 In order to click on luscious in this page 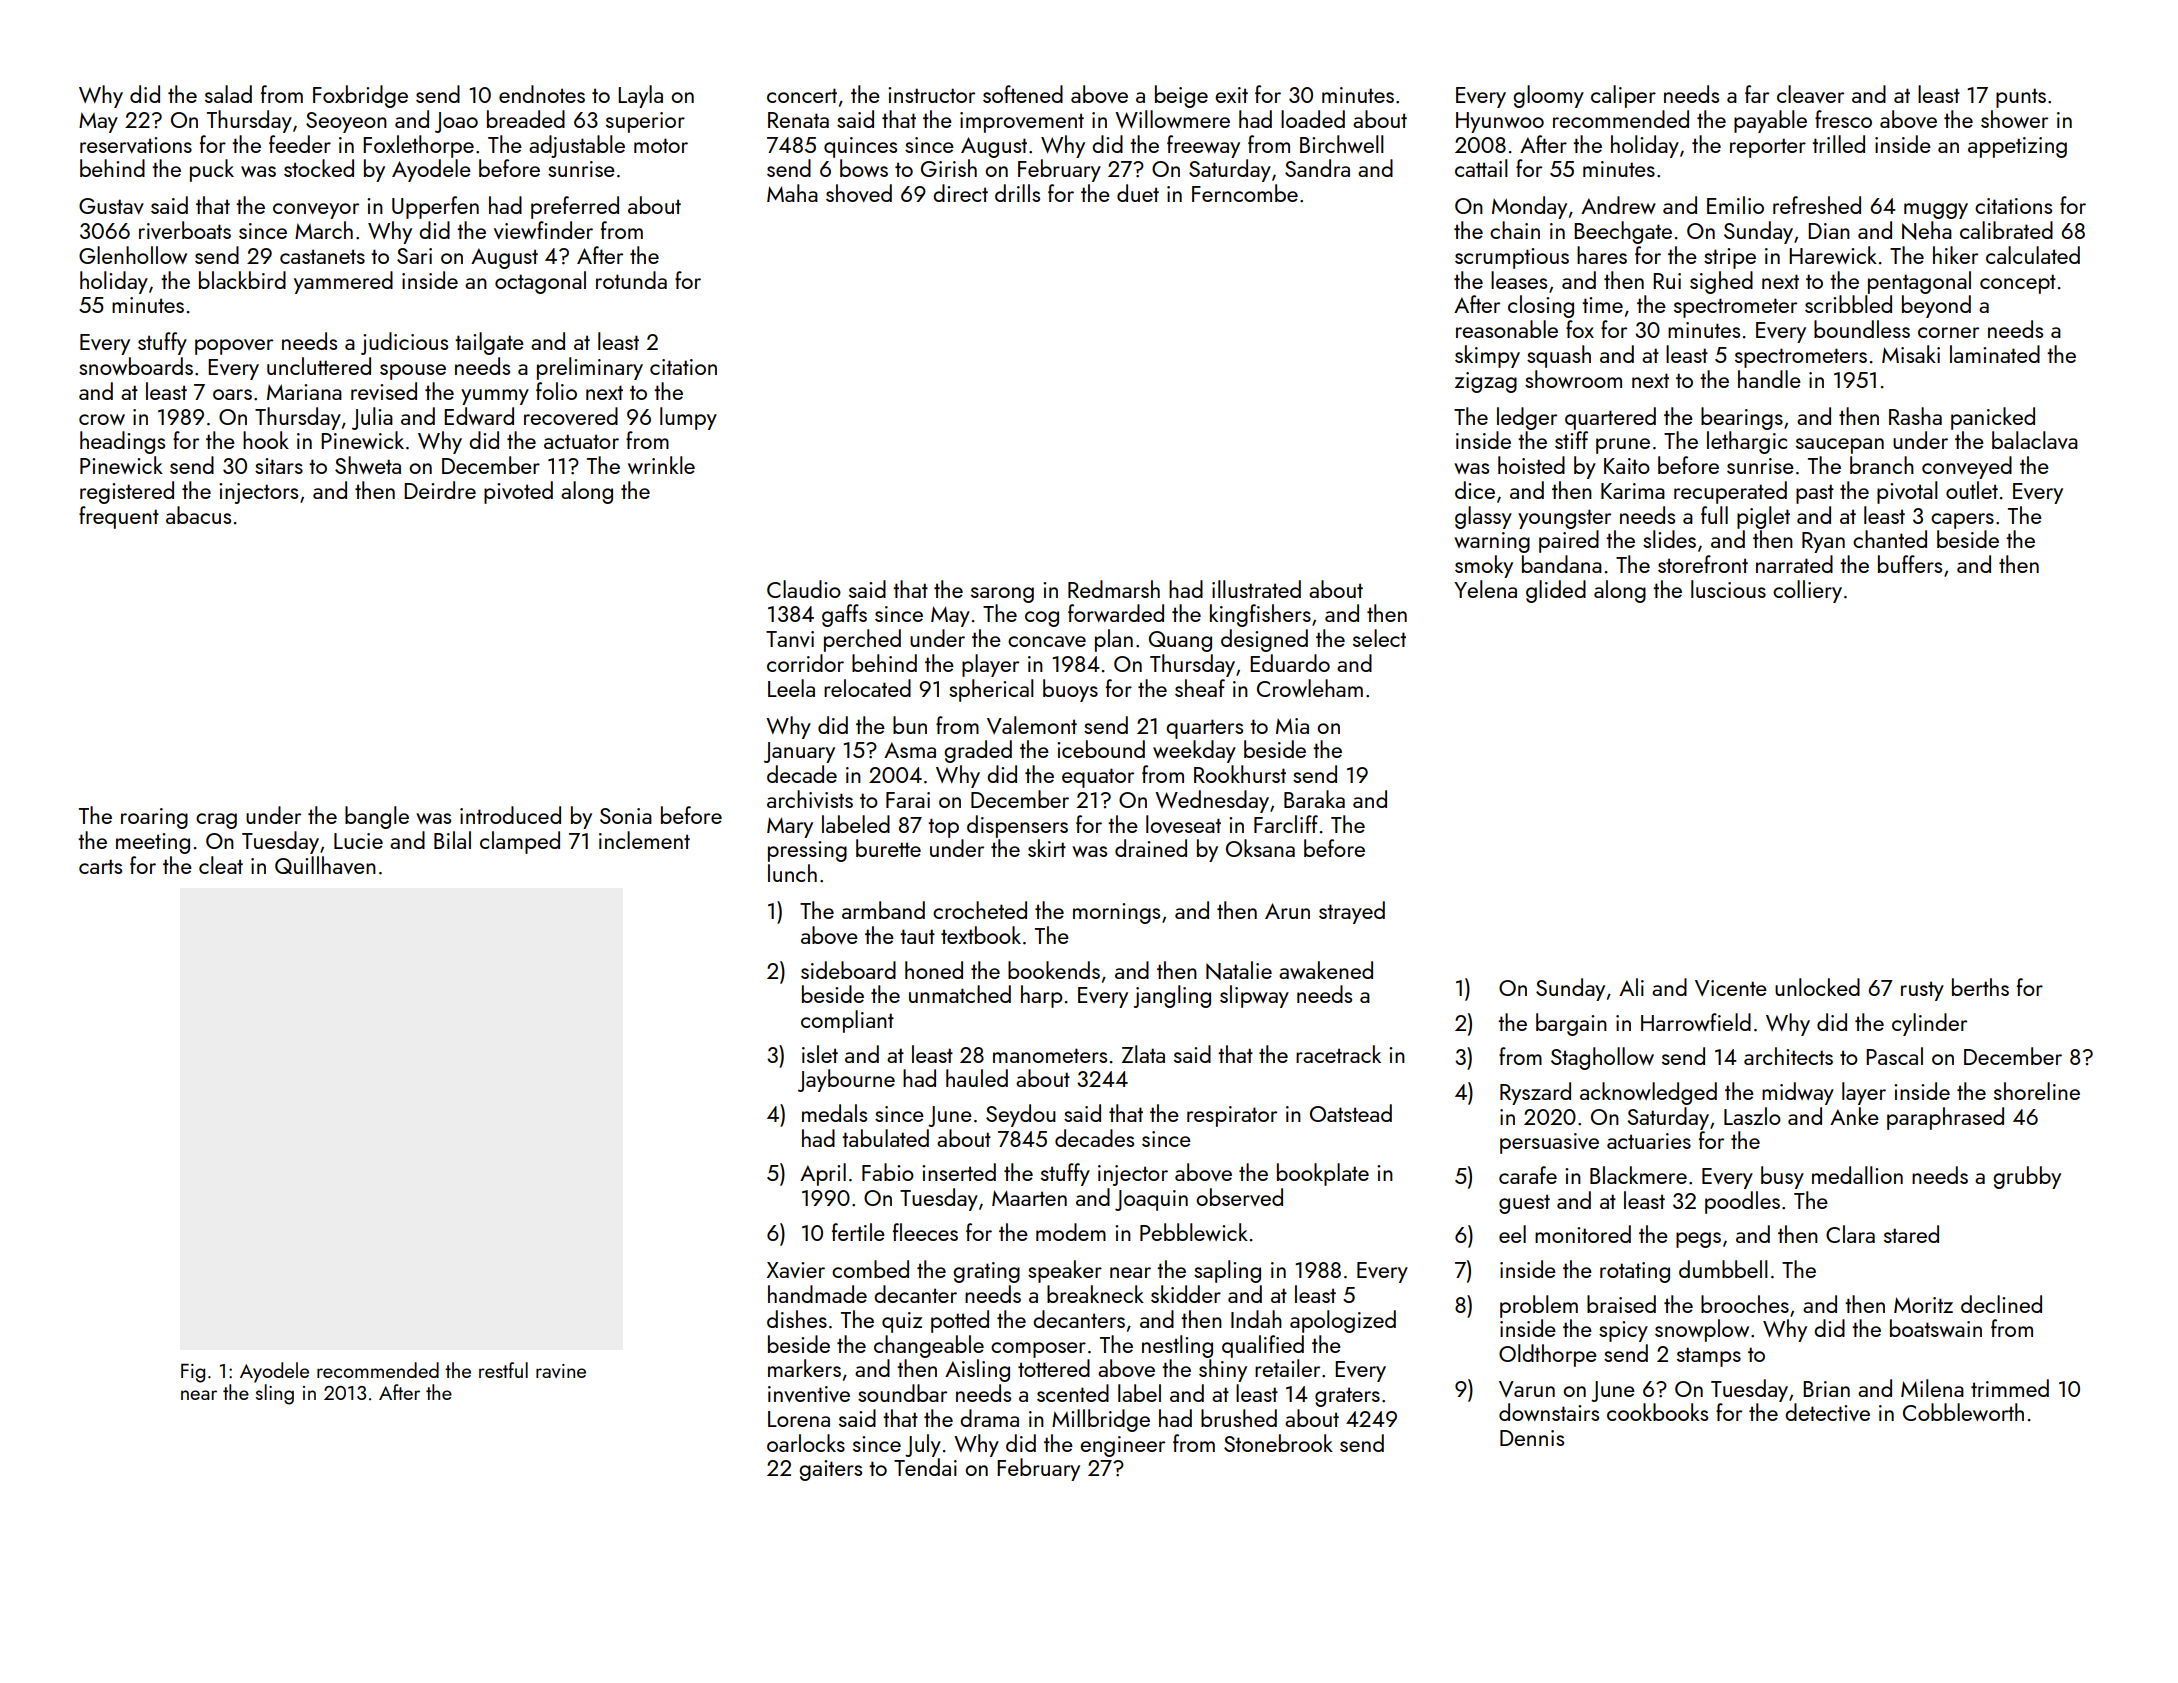, I will do `click(1728, 589)`.
